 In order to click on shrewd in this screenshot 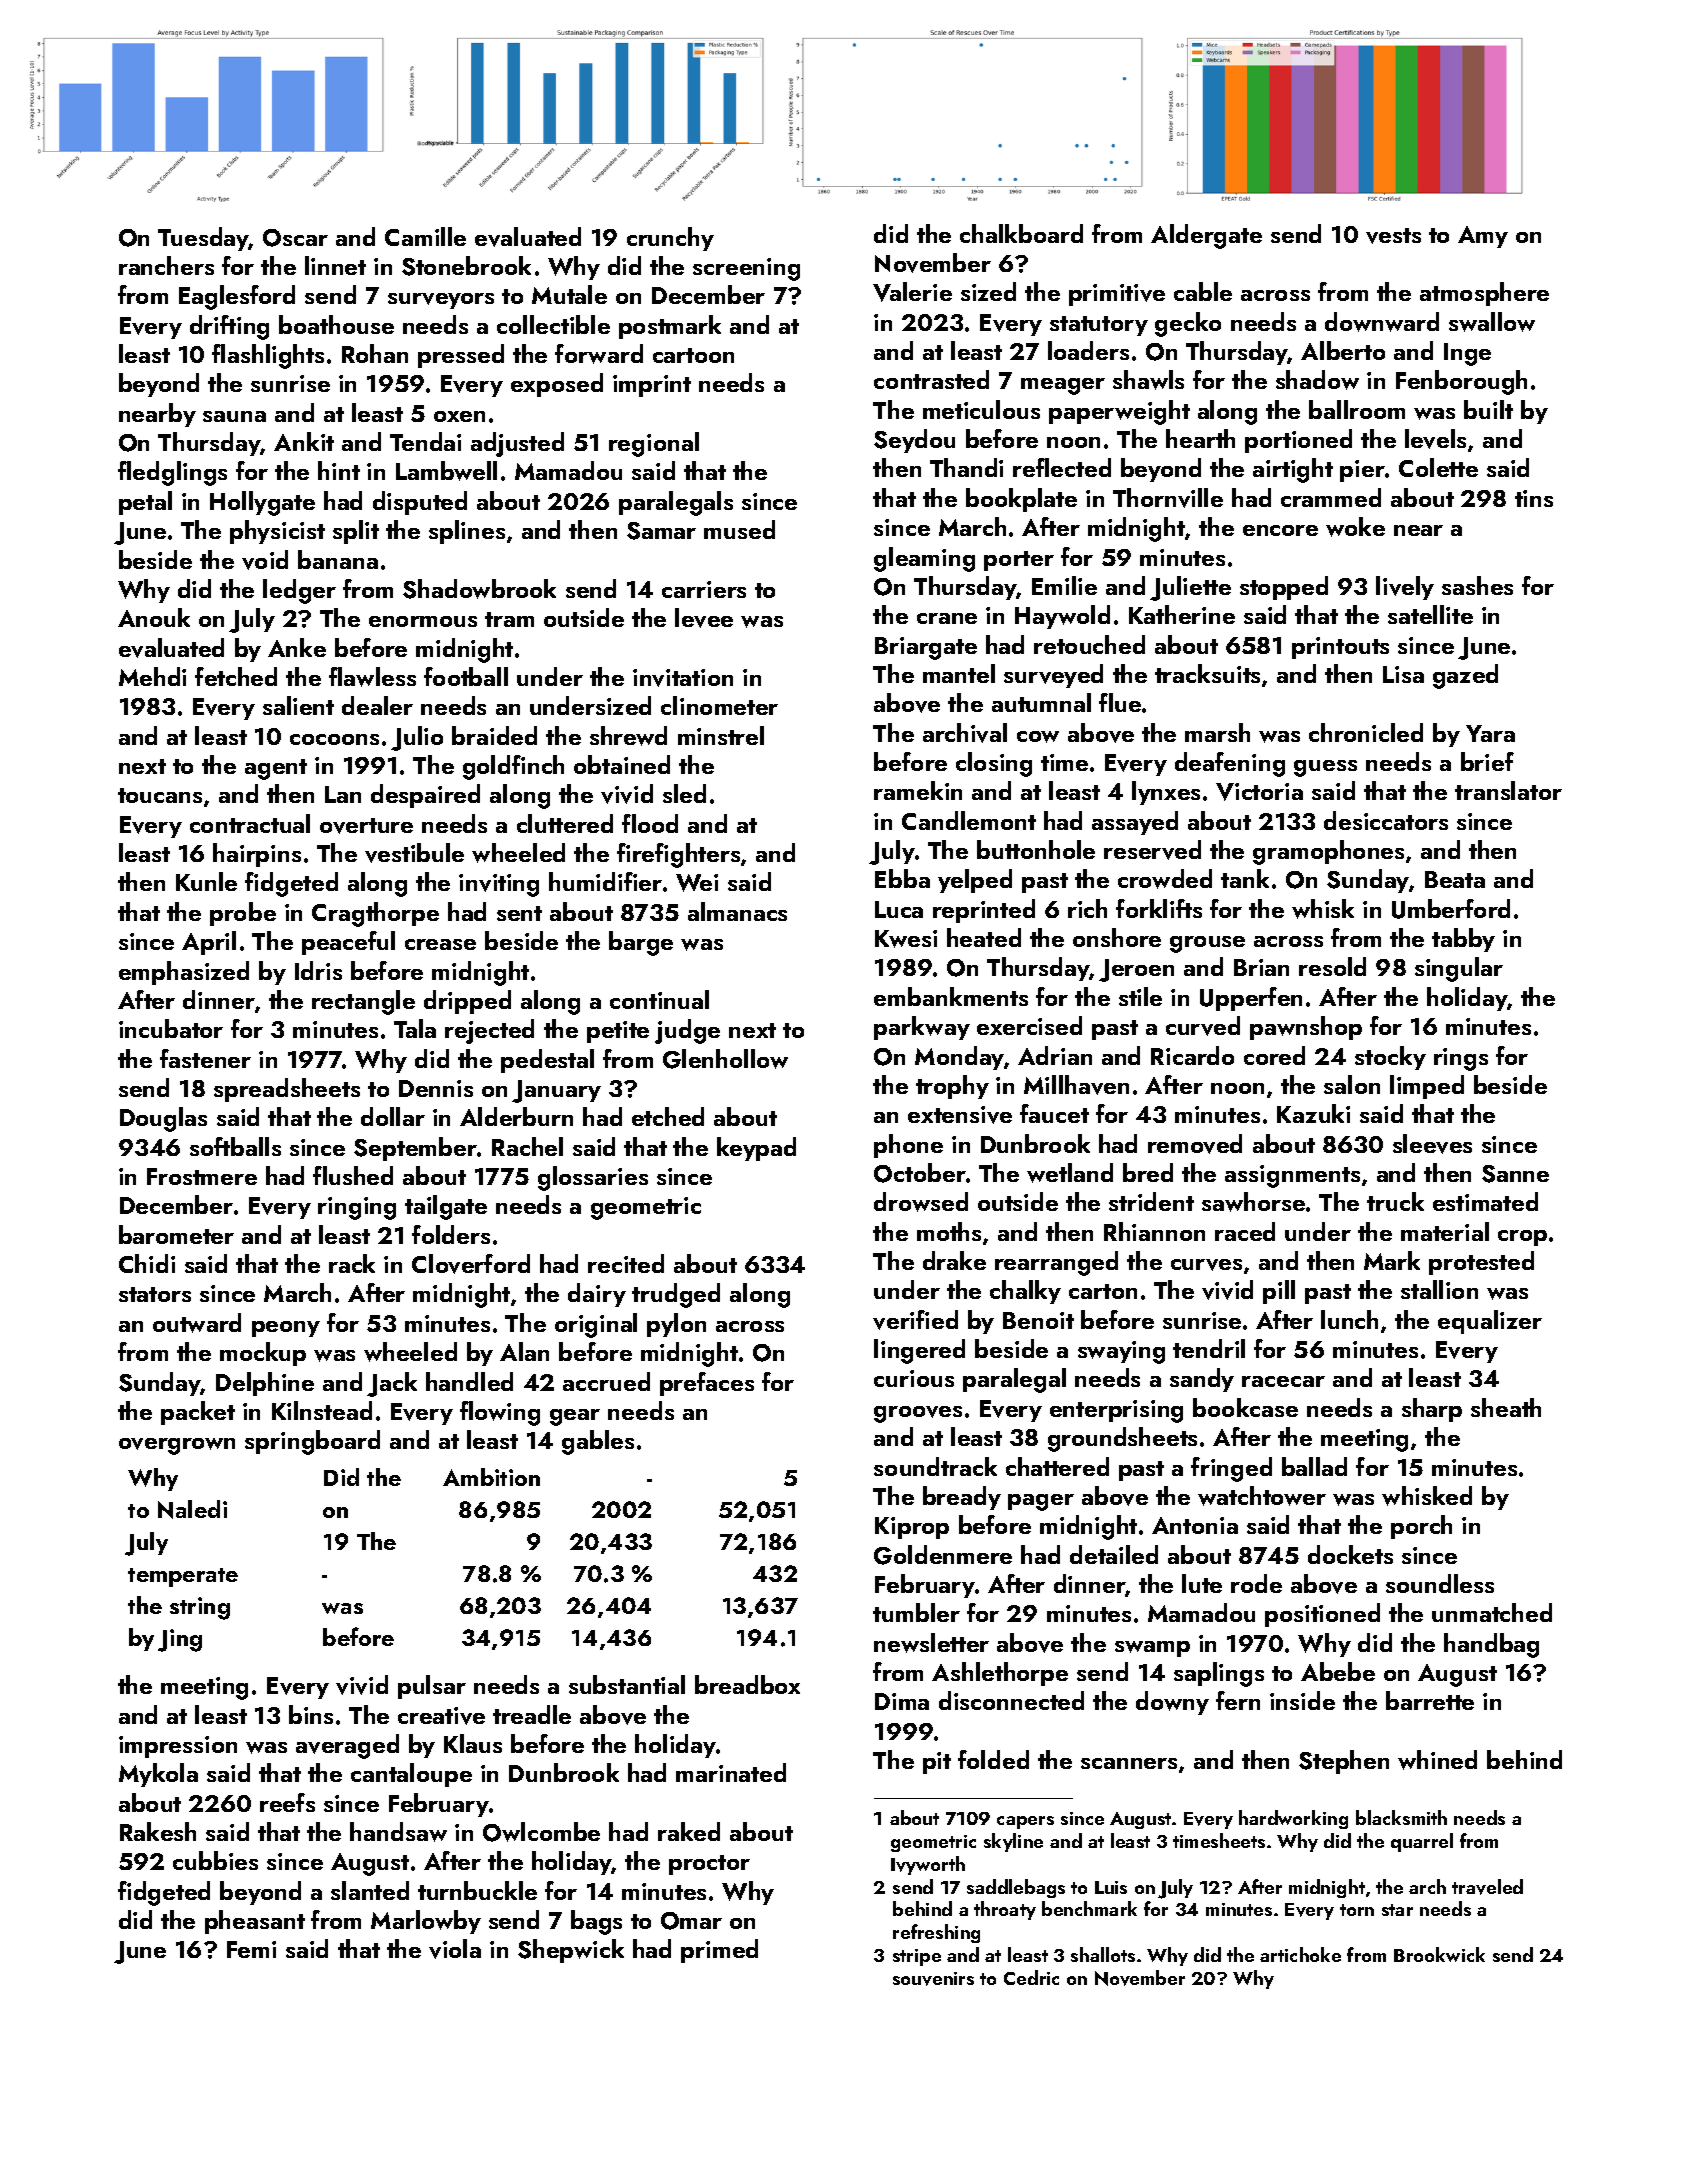, I will do `click(628, 736)`.
